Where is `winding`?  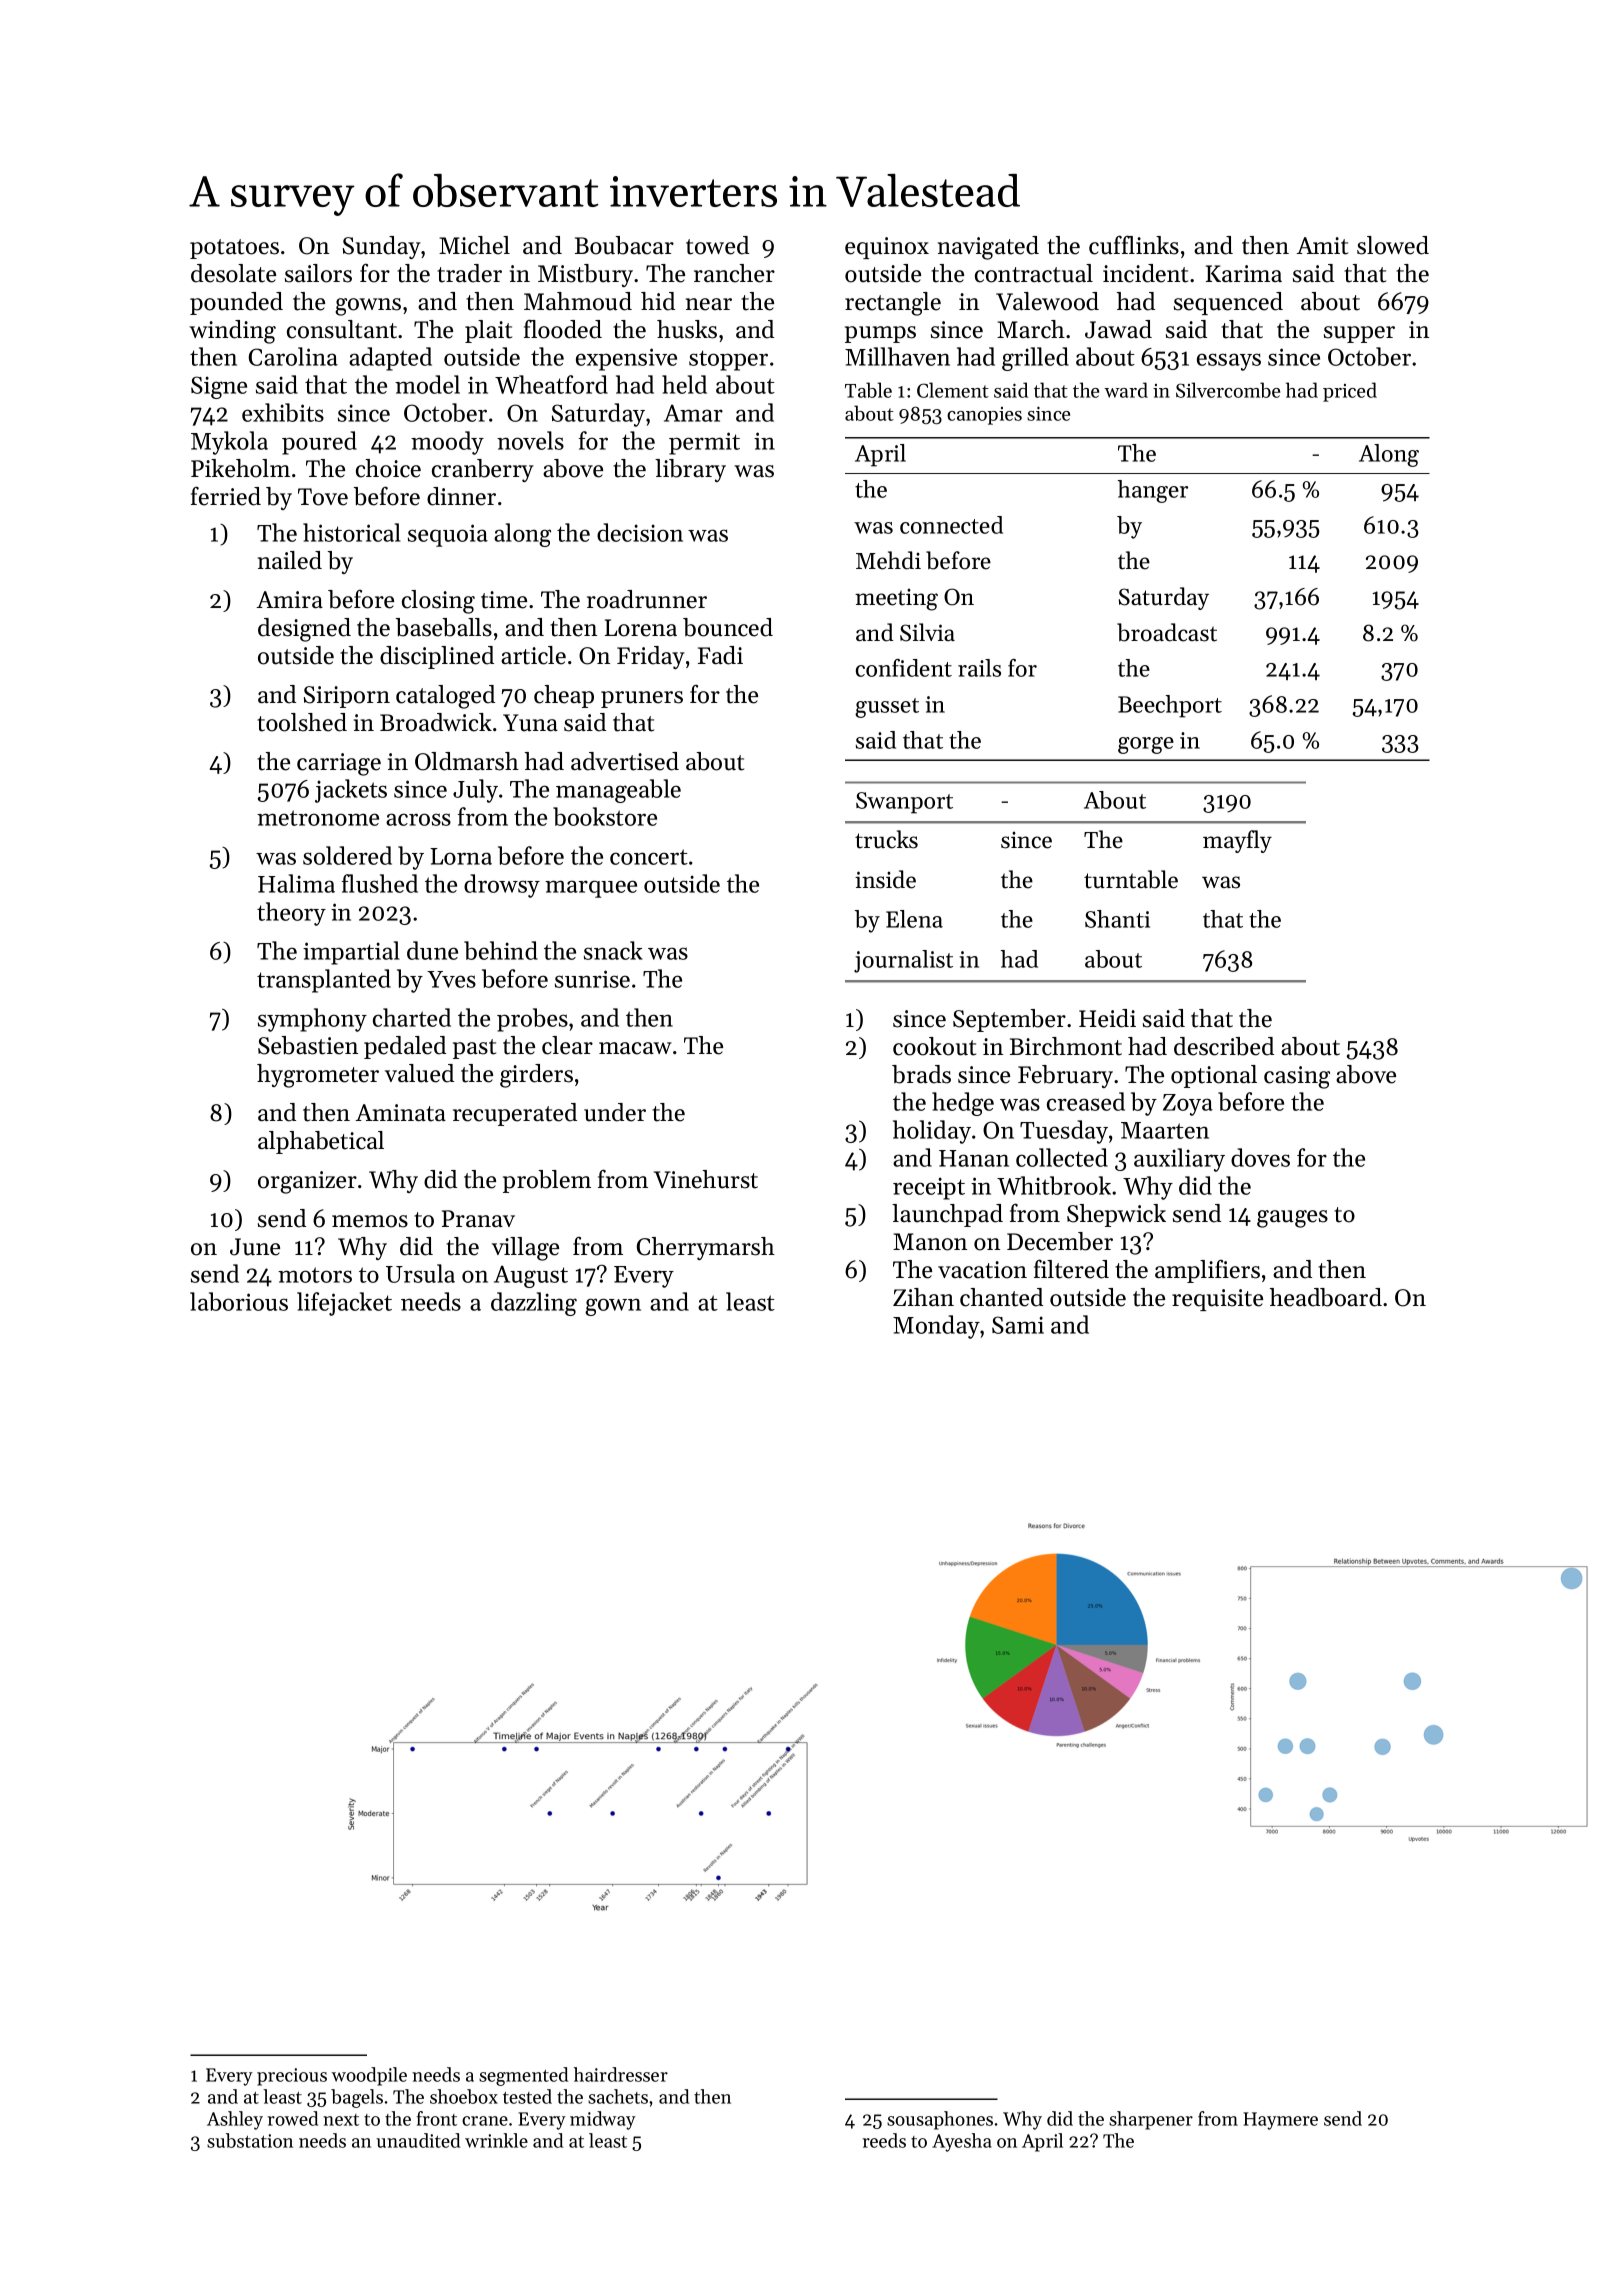
winding is located at coordinates (232, 332).
